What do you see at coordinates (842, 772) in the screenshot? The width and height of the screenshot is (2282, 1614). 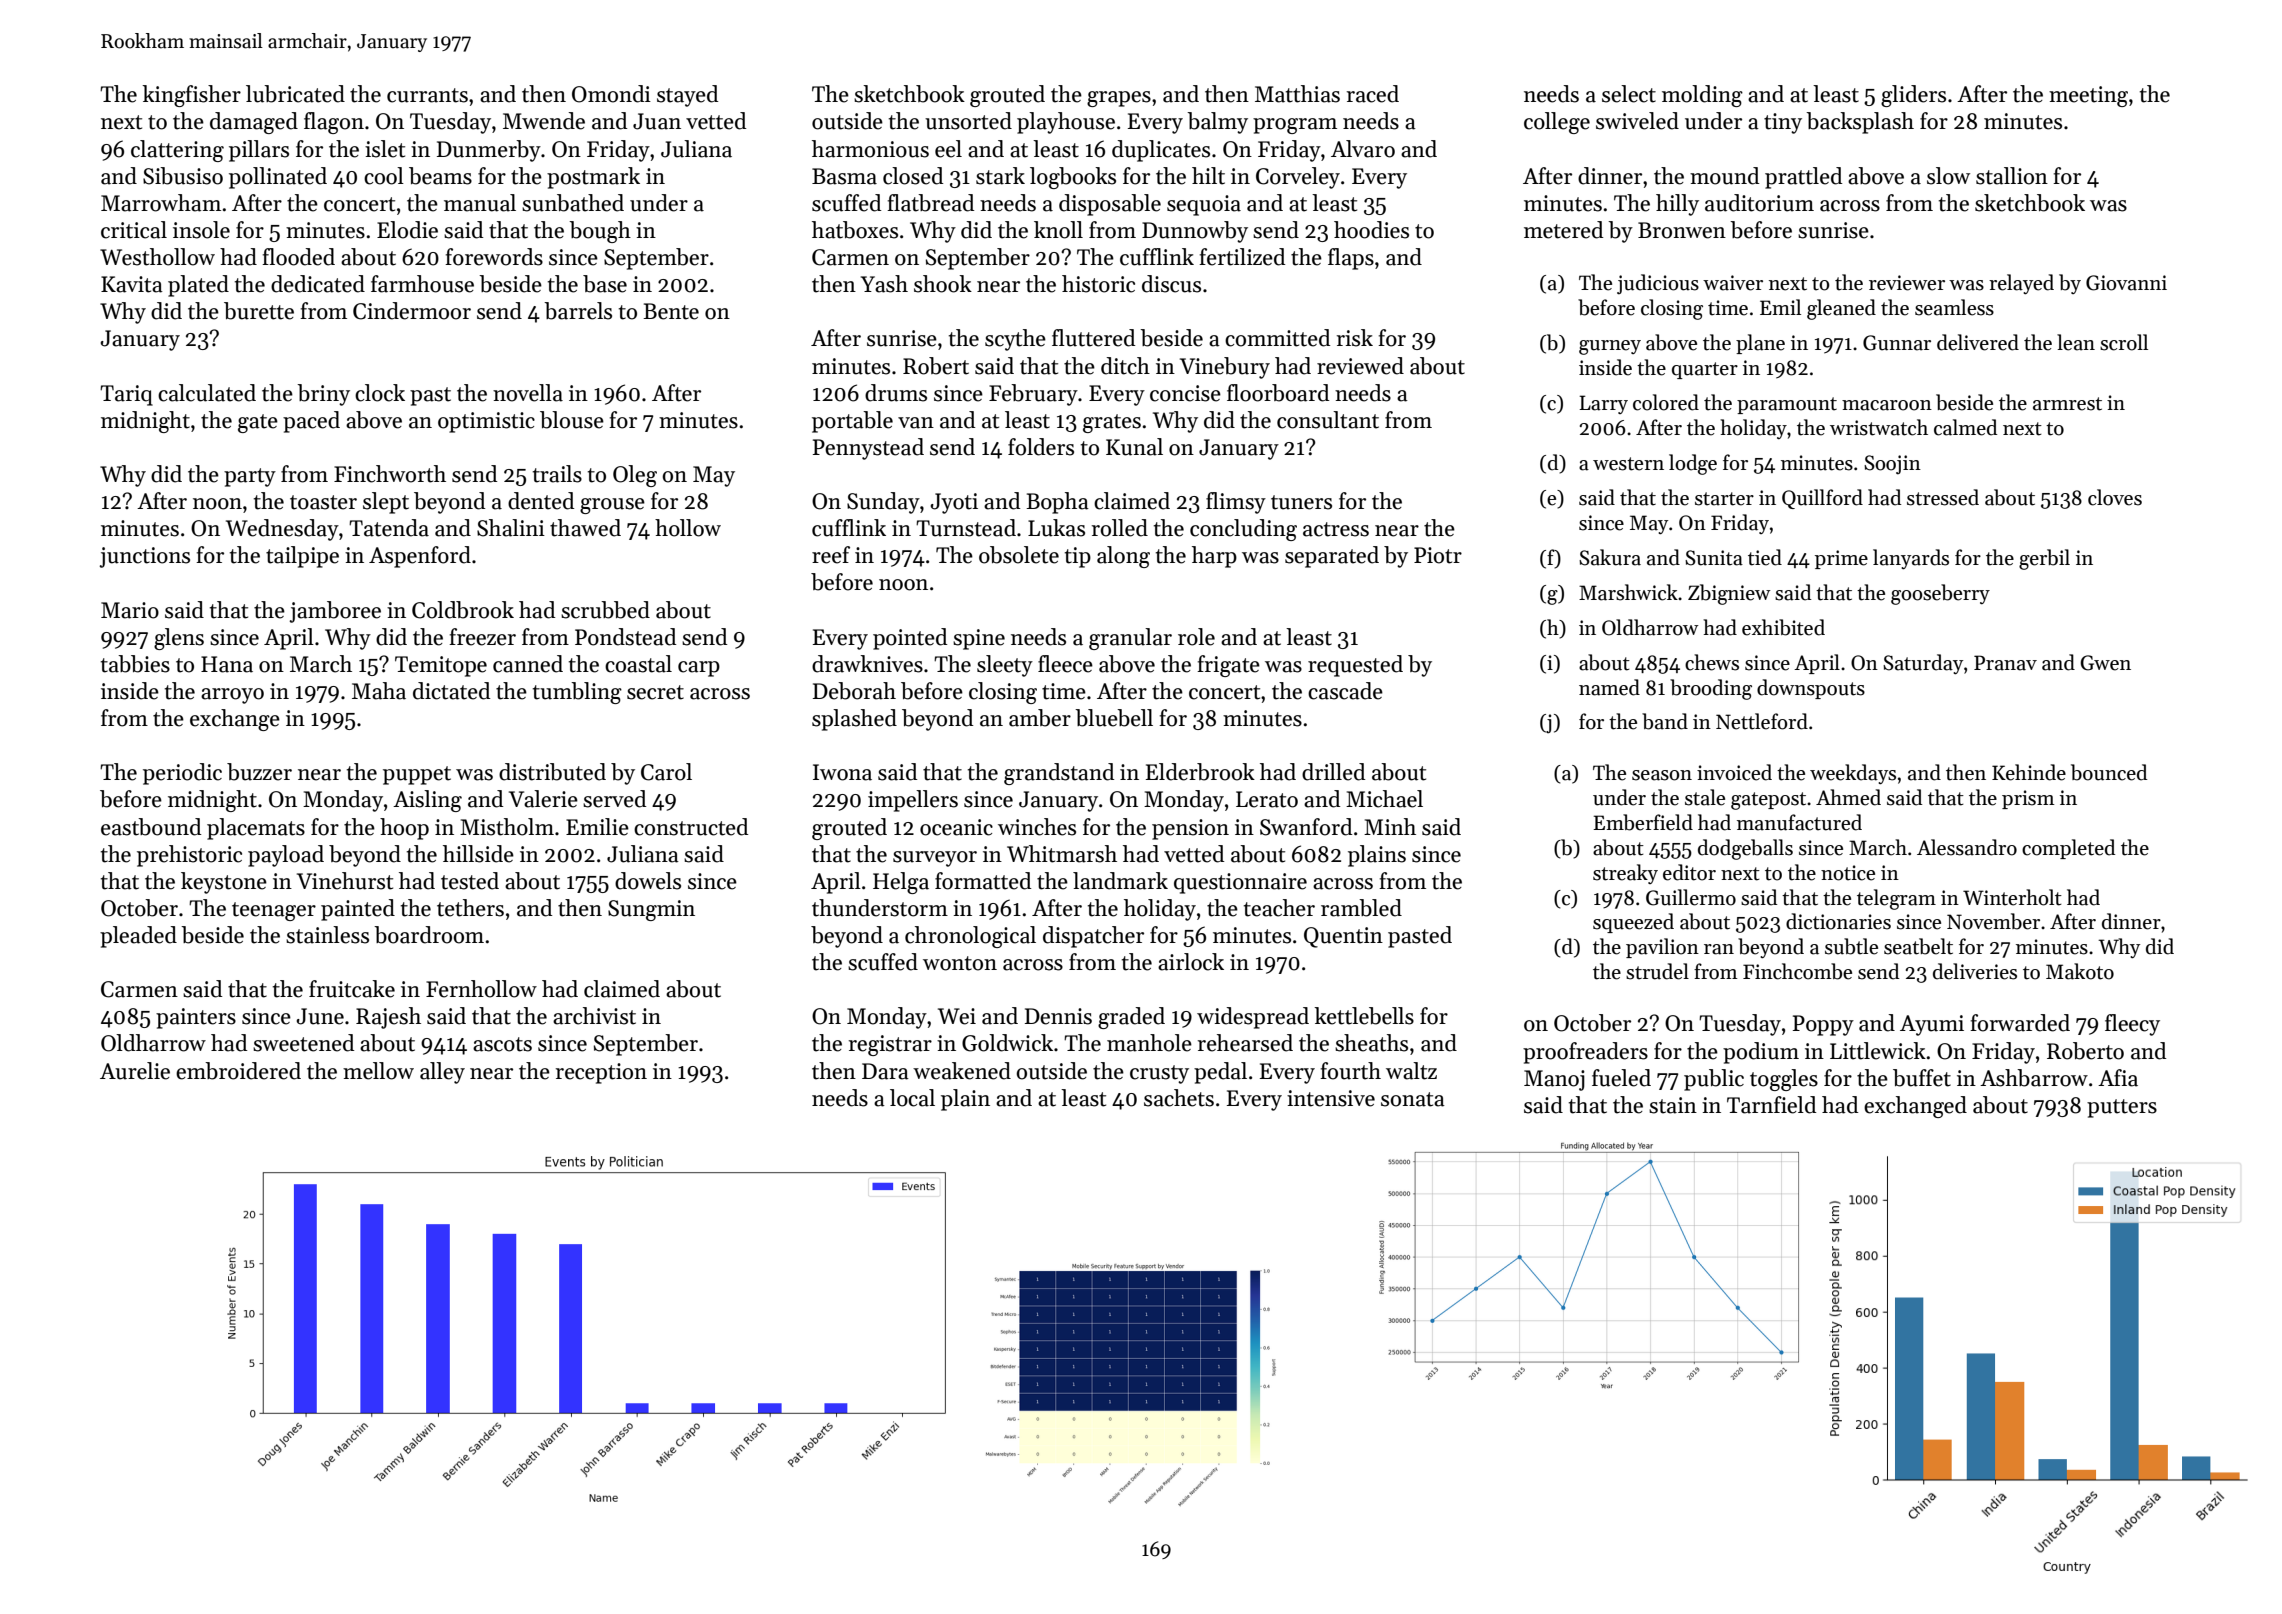 I see `Iwona` at bounding box center [842, 772].
